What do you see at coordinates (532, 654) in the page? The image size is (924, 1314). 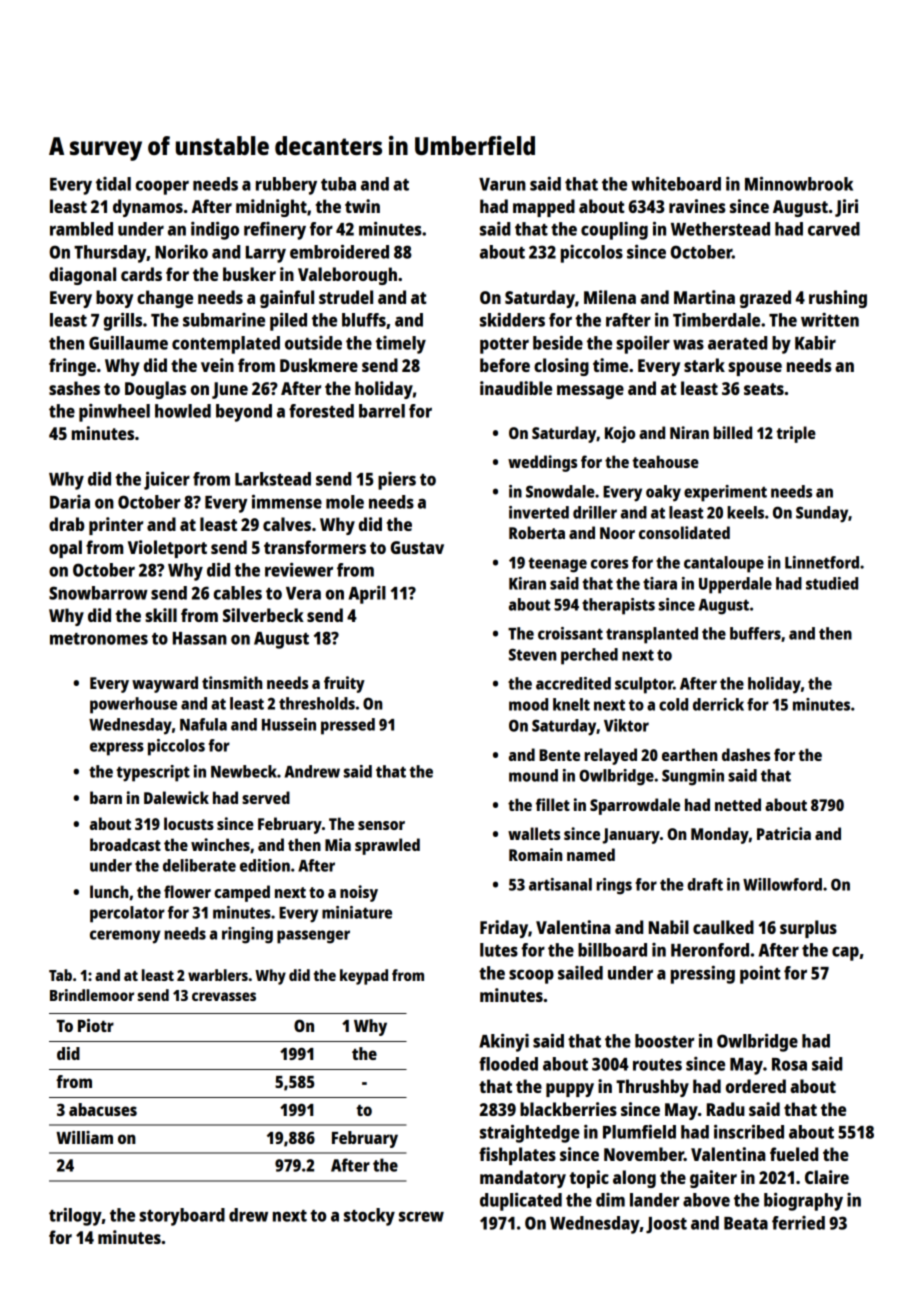 I see `Steven` at bounding box center [532, 654].
